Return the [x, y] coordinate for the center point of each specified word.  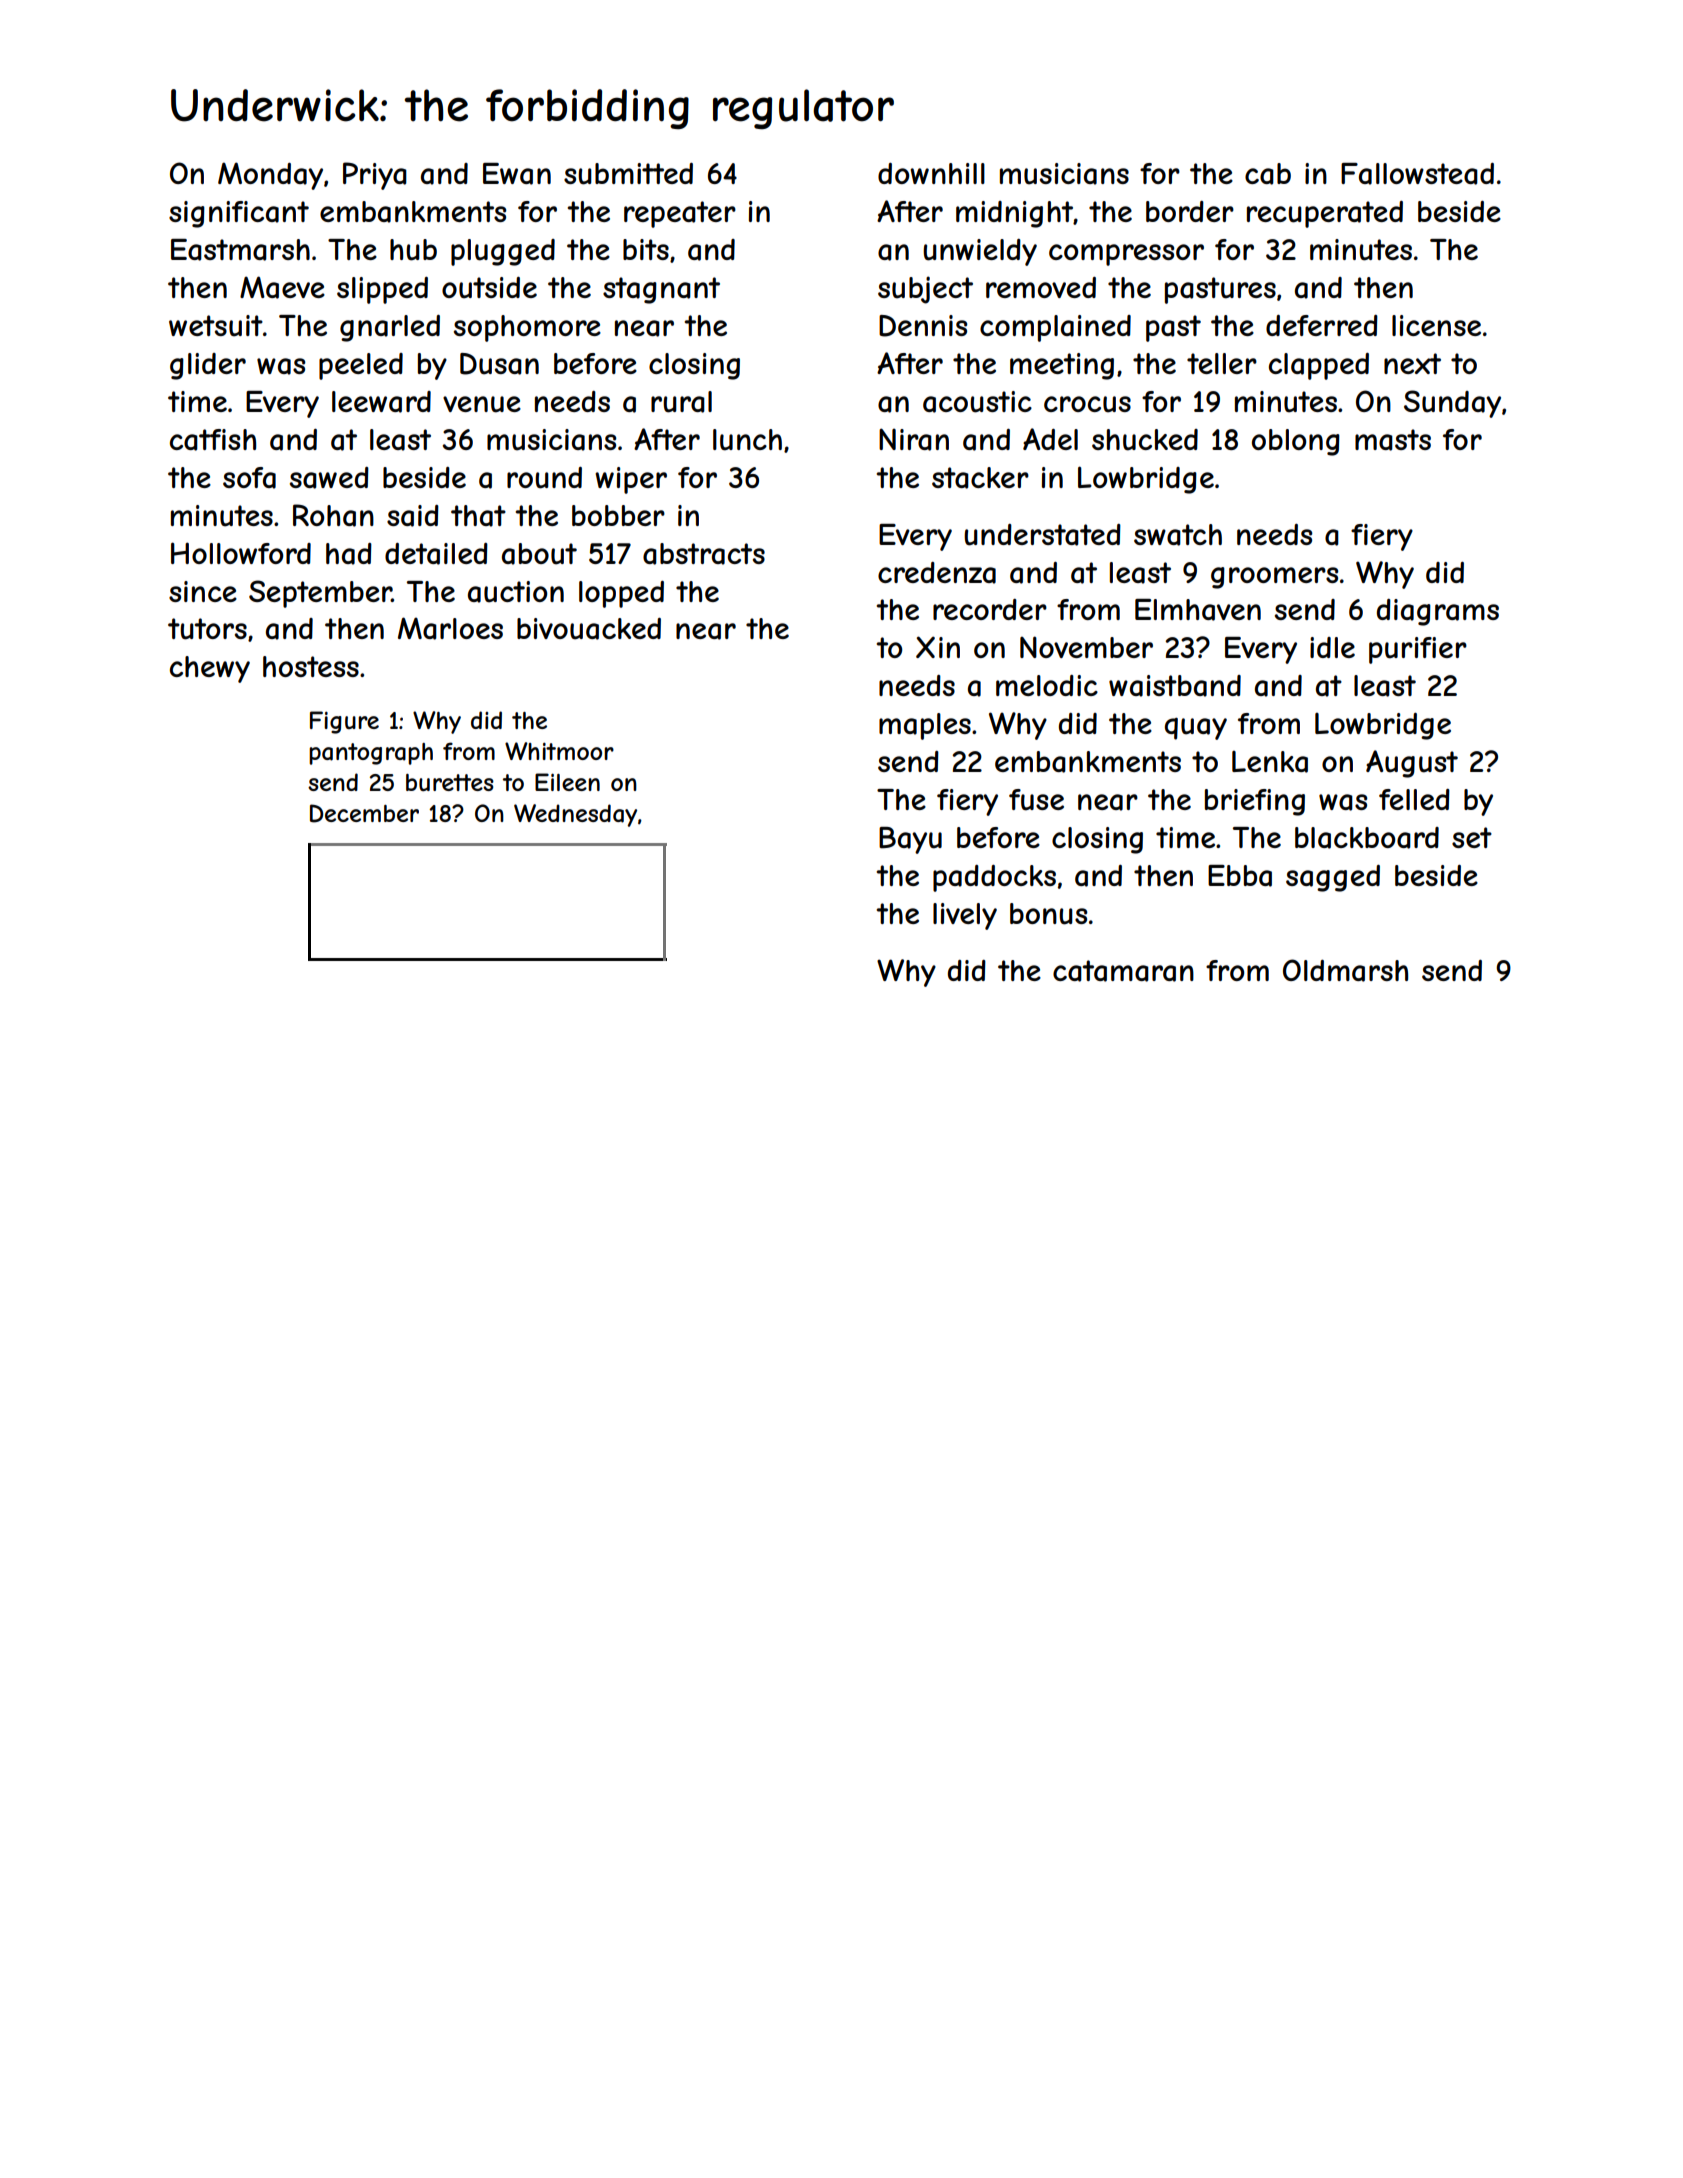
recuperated [1325, 214]
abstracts [704, 554]
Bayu [910, 840]
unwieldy [980, 252]
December [364, 813]
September [320, 594]
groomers [1274, 578]
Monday [270, 176]
